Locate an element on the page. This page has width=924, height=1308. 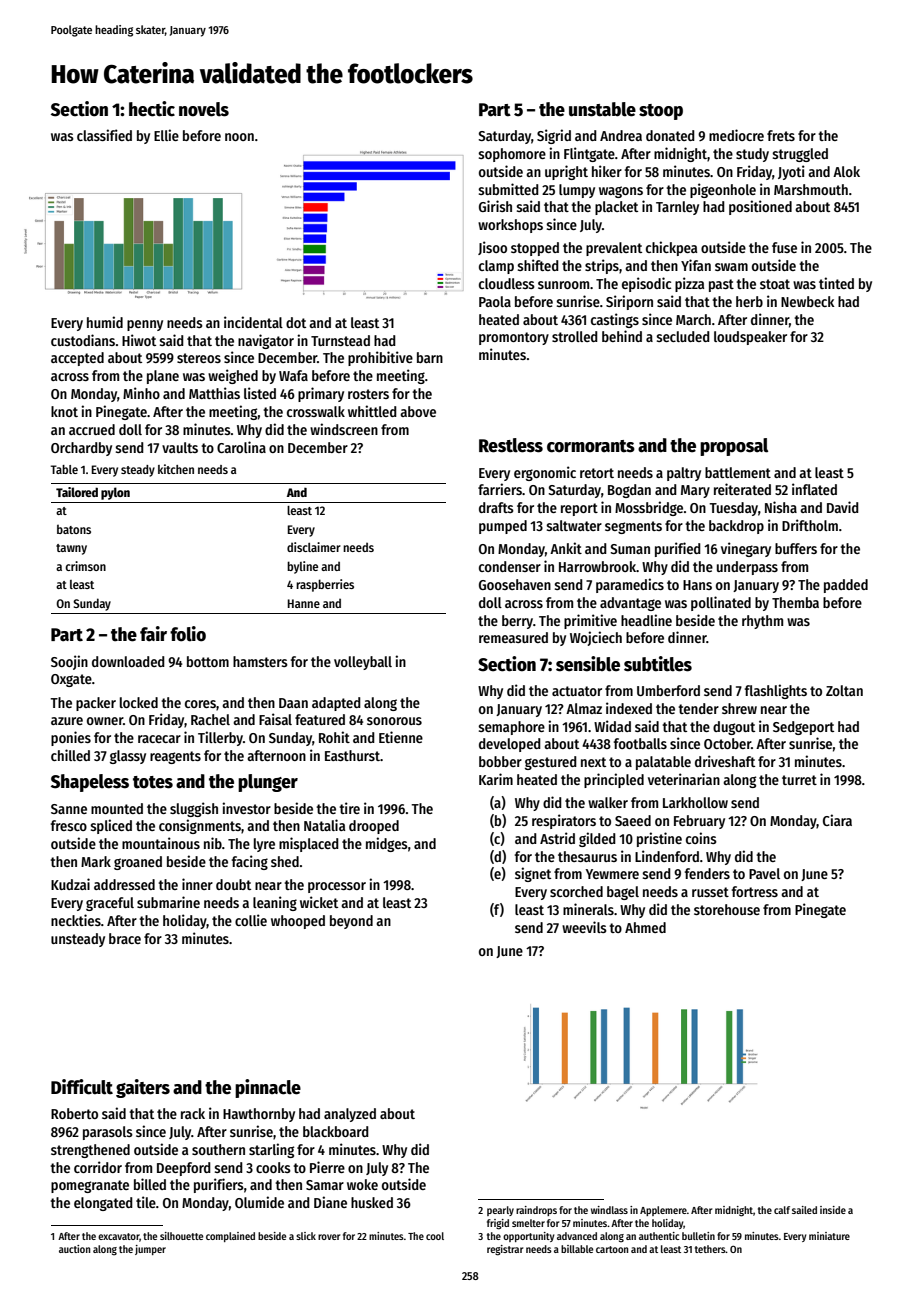
azure is located at coordinates (67, 721).
